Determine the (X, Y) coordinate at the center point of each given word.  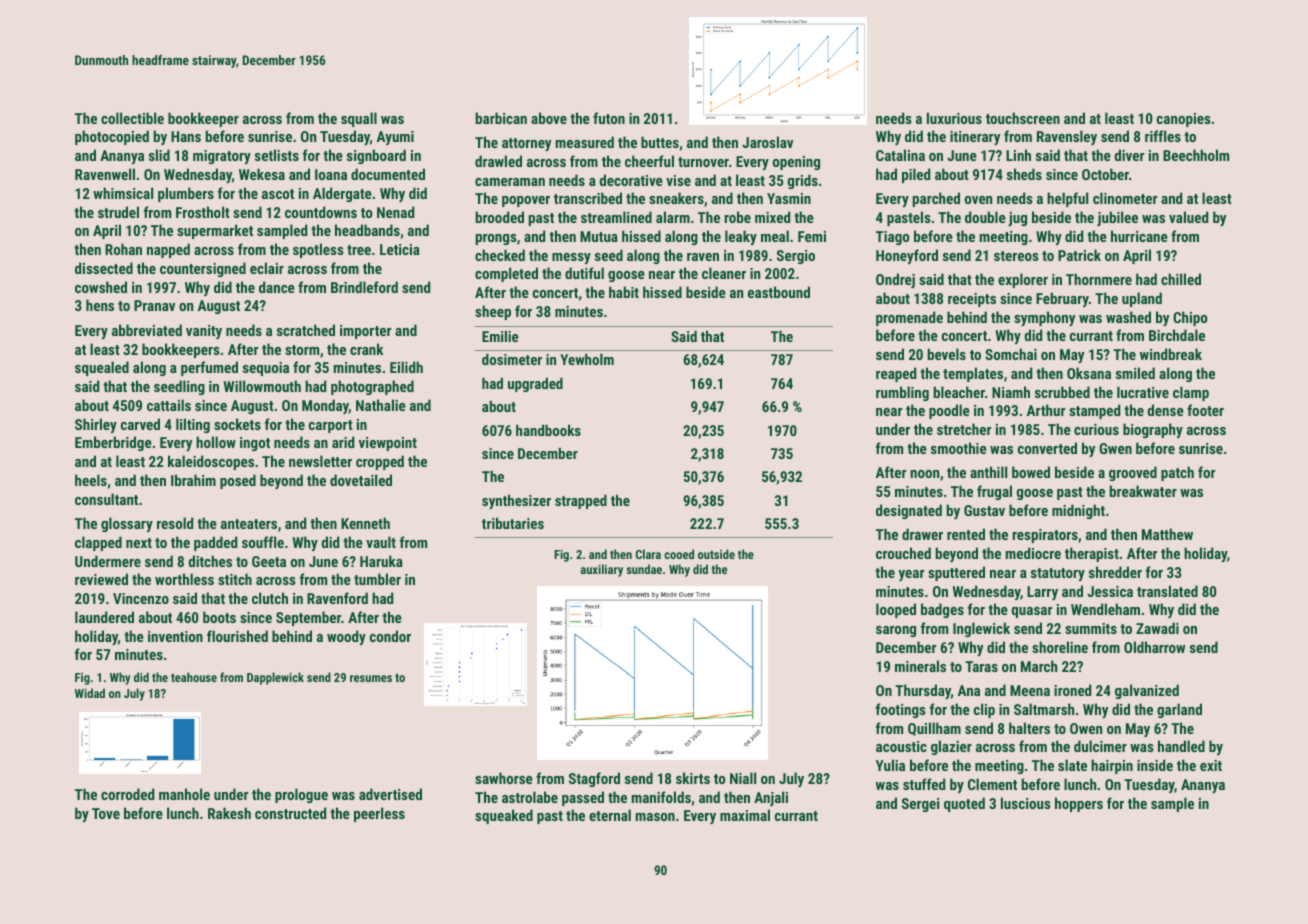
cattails (169, 405)
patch (1177, 473)
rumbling (902, 393)
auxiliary (601, 570)
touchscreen (1023, 118)
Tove (106, 813)
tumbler (377, 579)
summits (1091, 628)
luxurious (954, 118)
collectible (132, 118)
